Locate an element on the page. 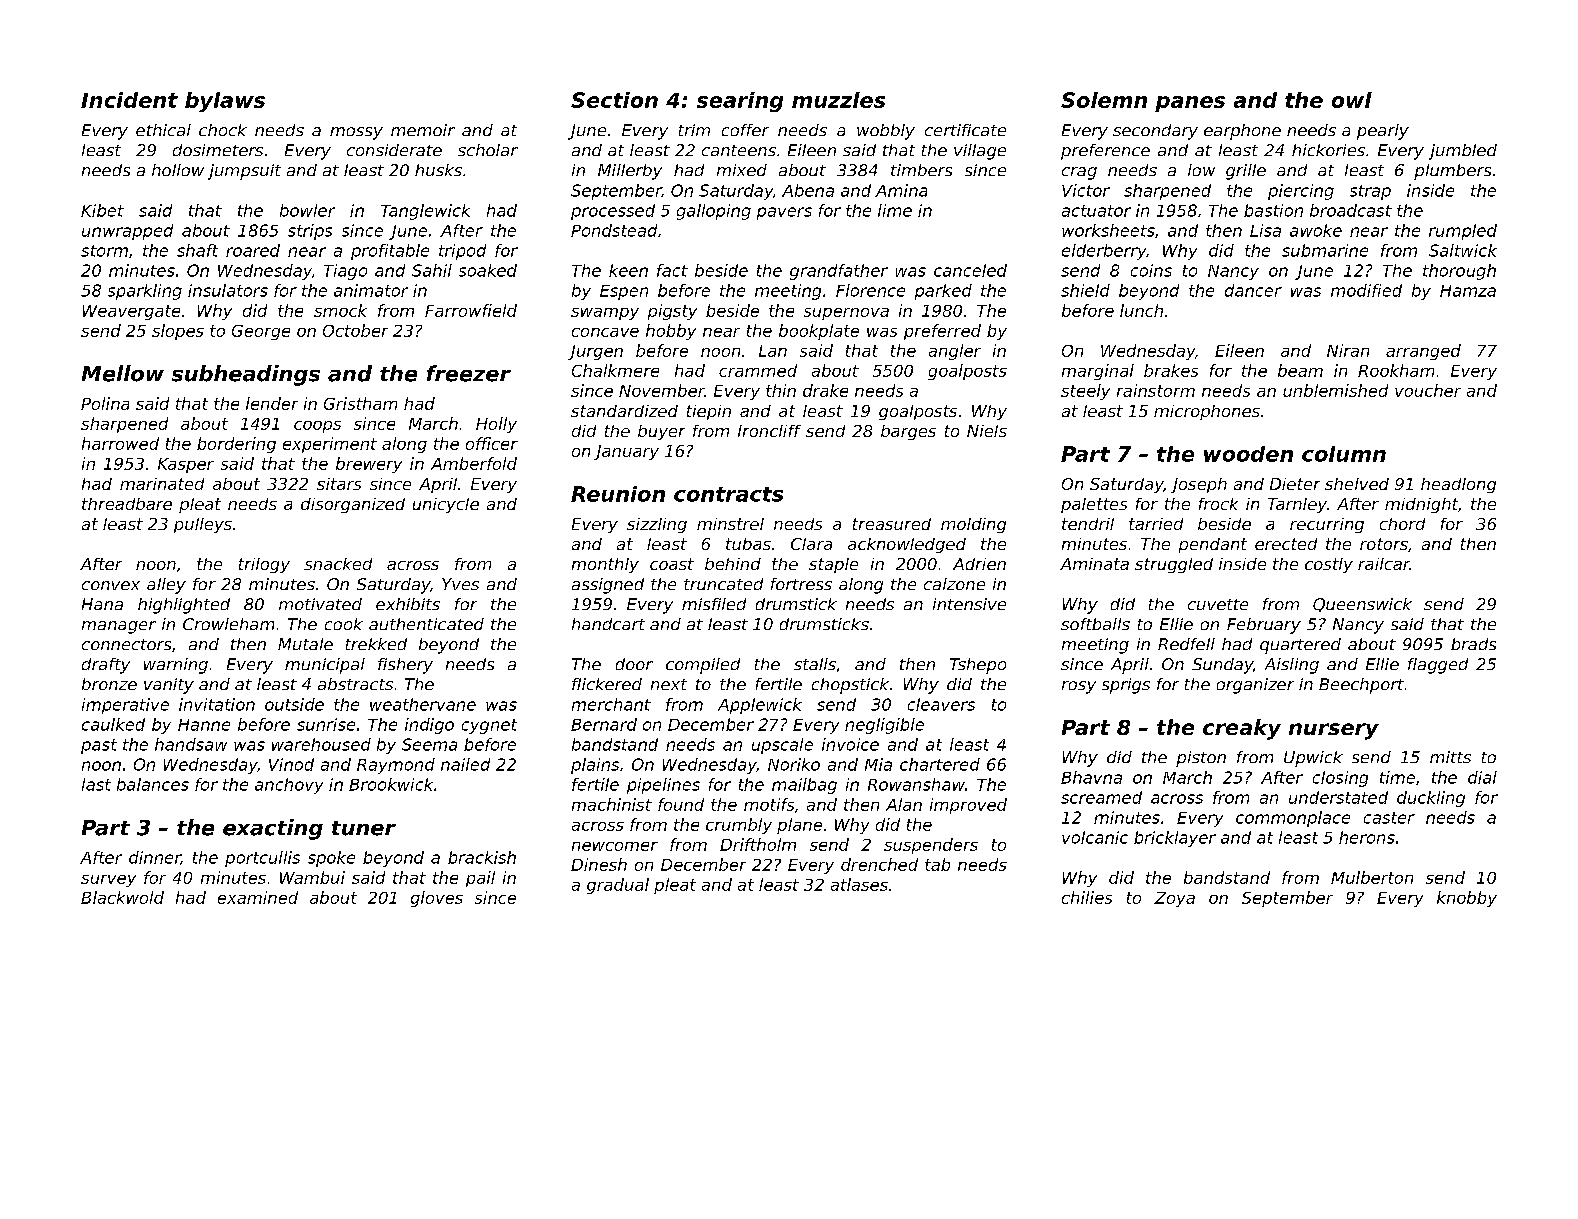 This image has height=1219, width=1578. canceled is located at coordinates (970, 270).
